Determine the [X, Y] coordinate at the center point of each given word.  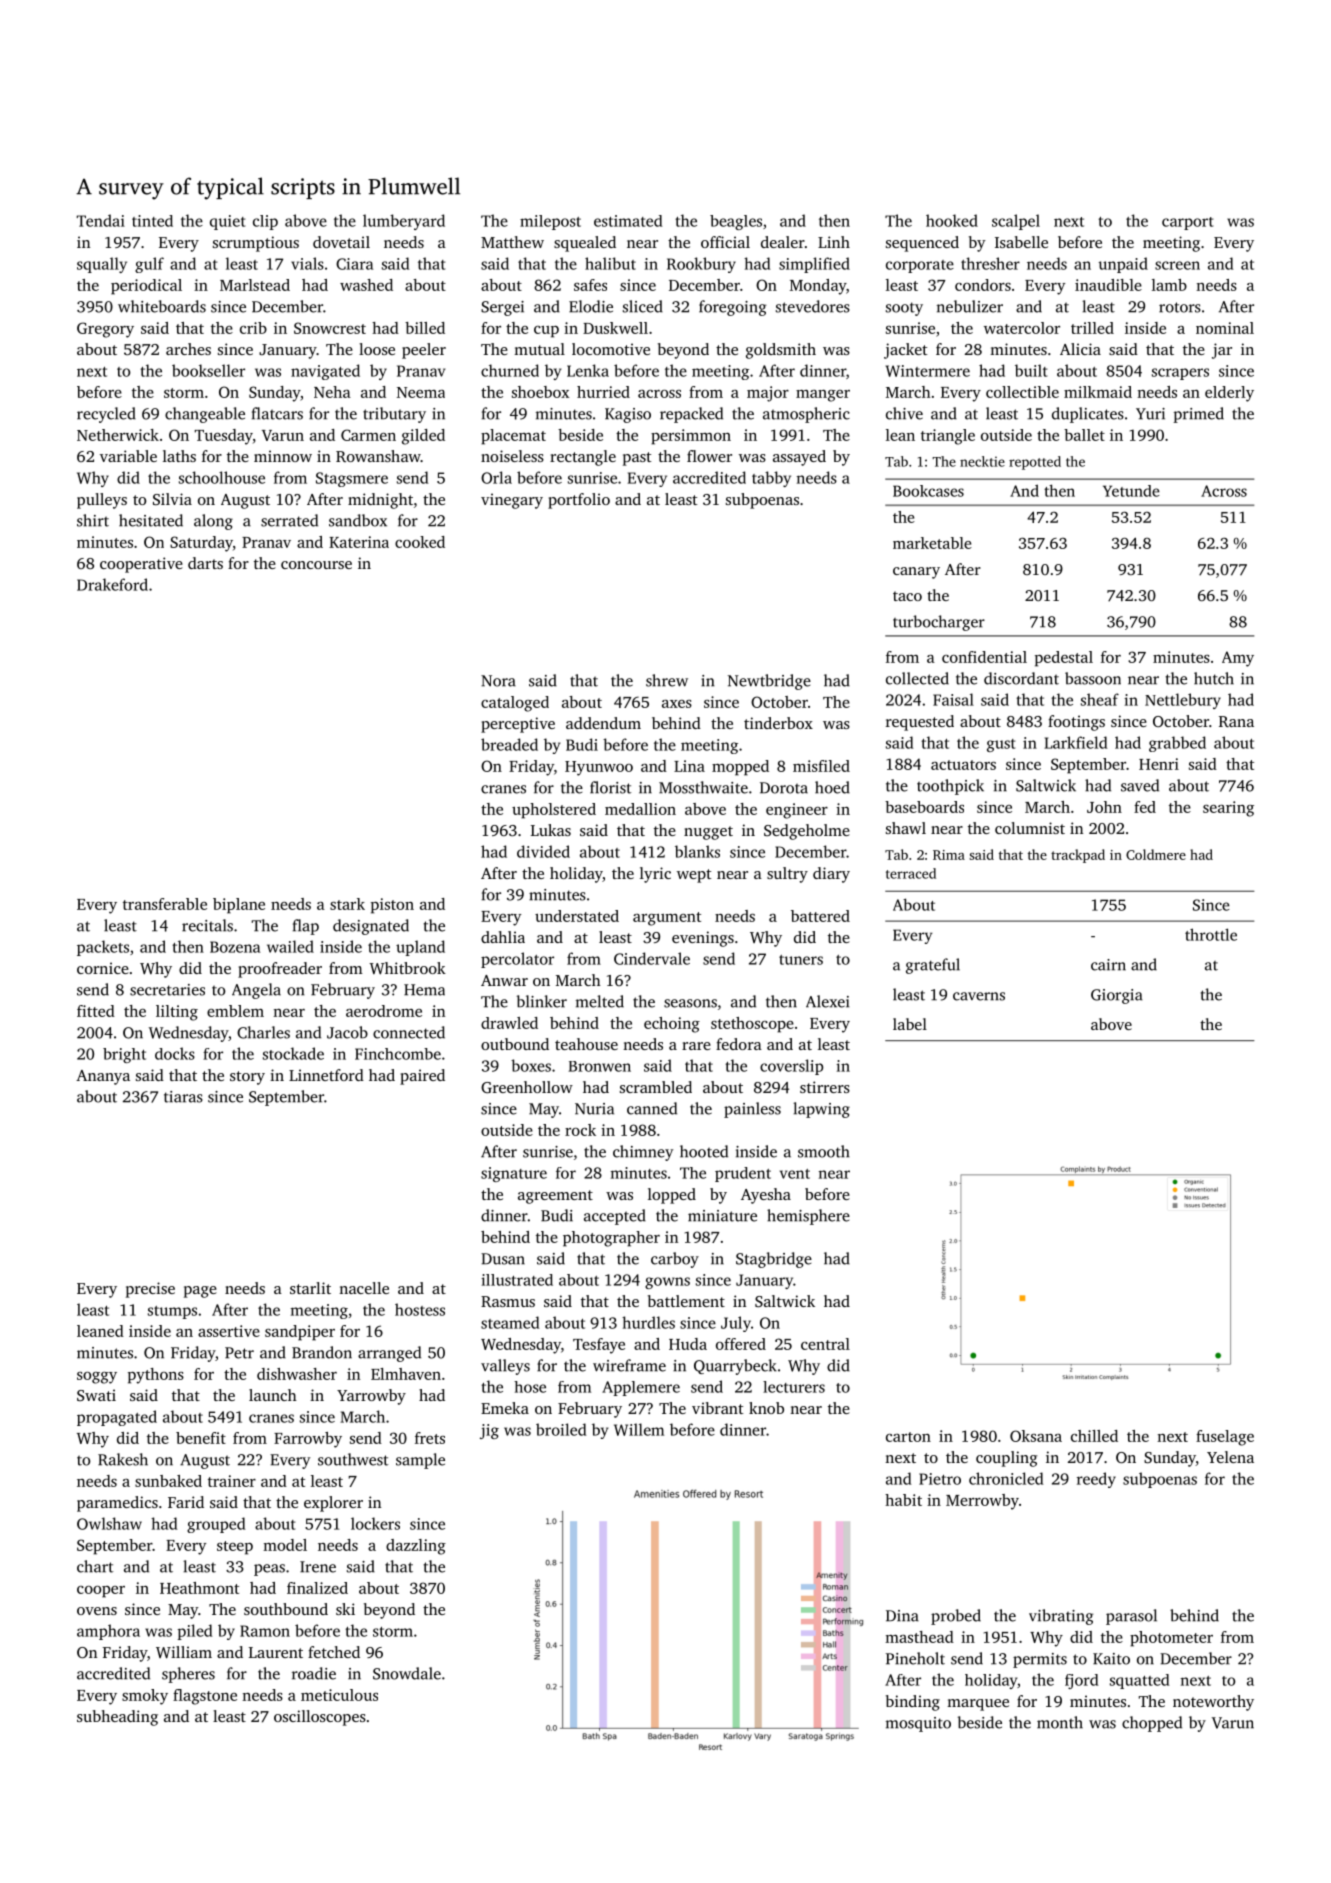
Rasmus [508, 1301]
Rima [949, 855]
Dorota [784, 788]
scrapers [1180, 374]
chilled [1094, 1436]
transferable [165, 904]
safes [590, 285]
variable [128, 456]
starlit [310, 1288]
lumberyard [404, 222]
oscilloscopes [320, 1718]
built [1031, 370]
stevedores [813, 306]
